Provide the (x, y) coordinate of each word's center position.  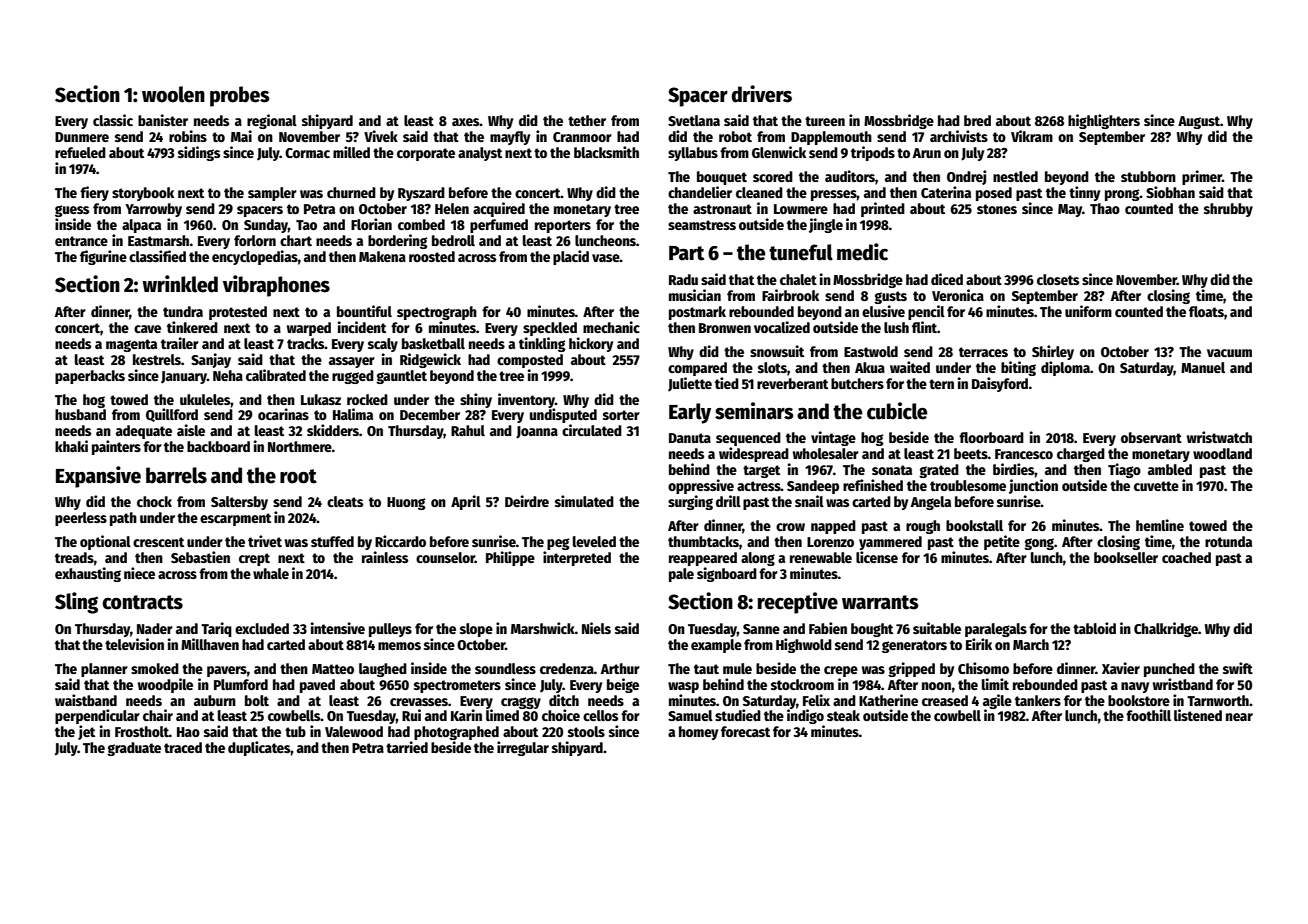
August (1199, 122)
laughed (383, 670)
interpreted (577, 558)
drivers (761, 94)
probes (240, 96)
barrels (176, 475)
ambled (1170, 469)
